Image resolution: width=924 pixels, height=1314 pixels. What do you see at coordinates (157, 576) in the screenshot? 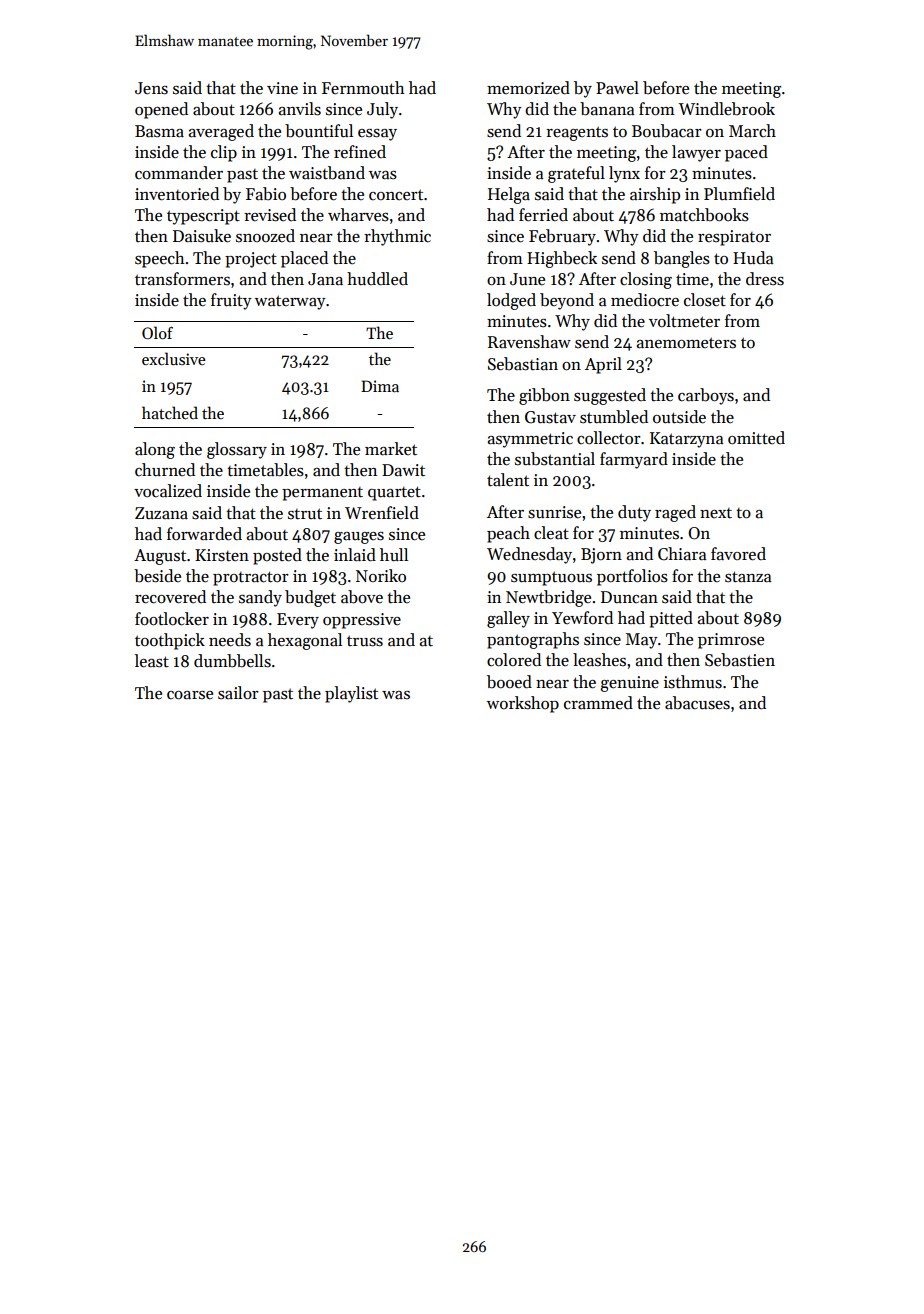
I see `beside` at bounding box center [157, 576].
